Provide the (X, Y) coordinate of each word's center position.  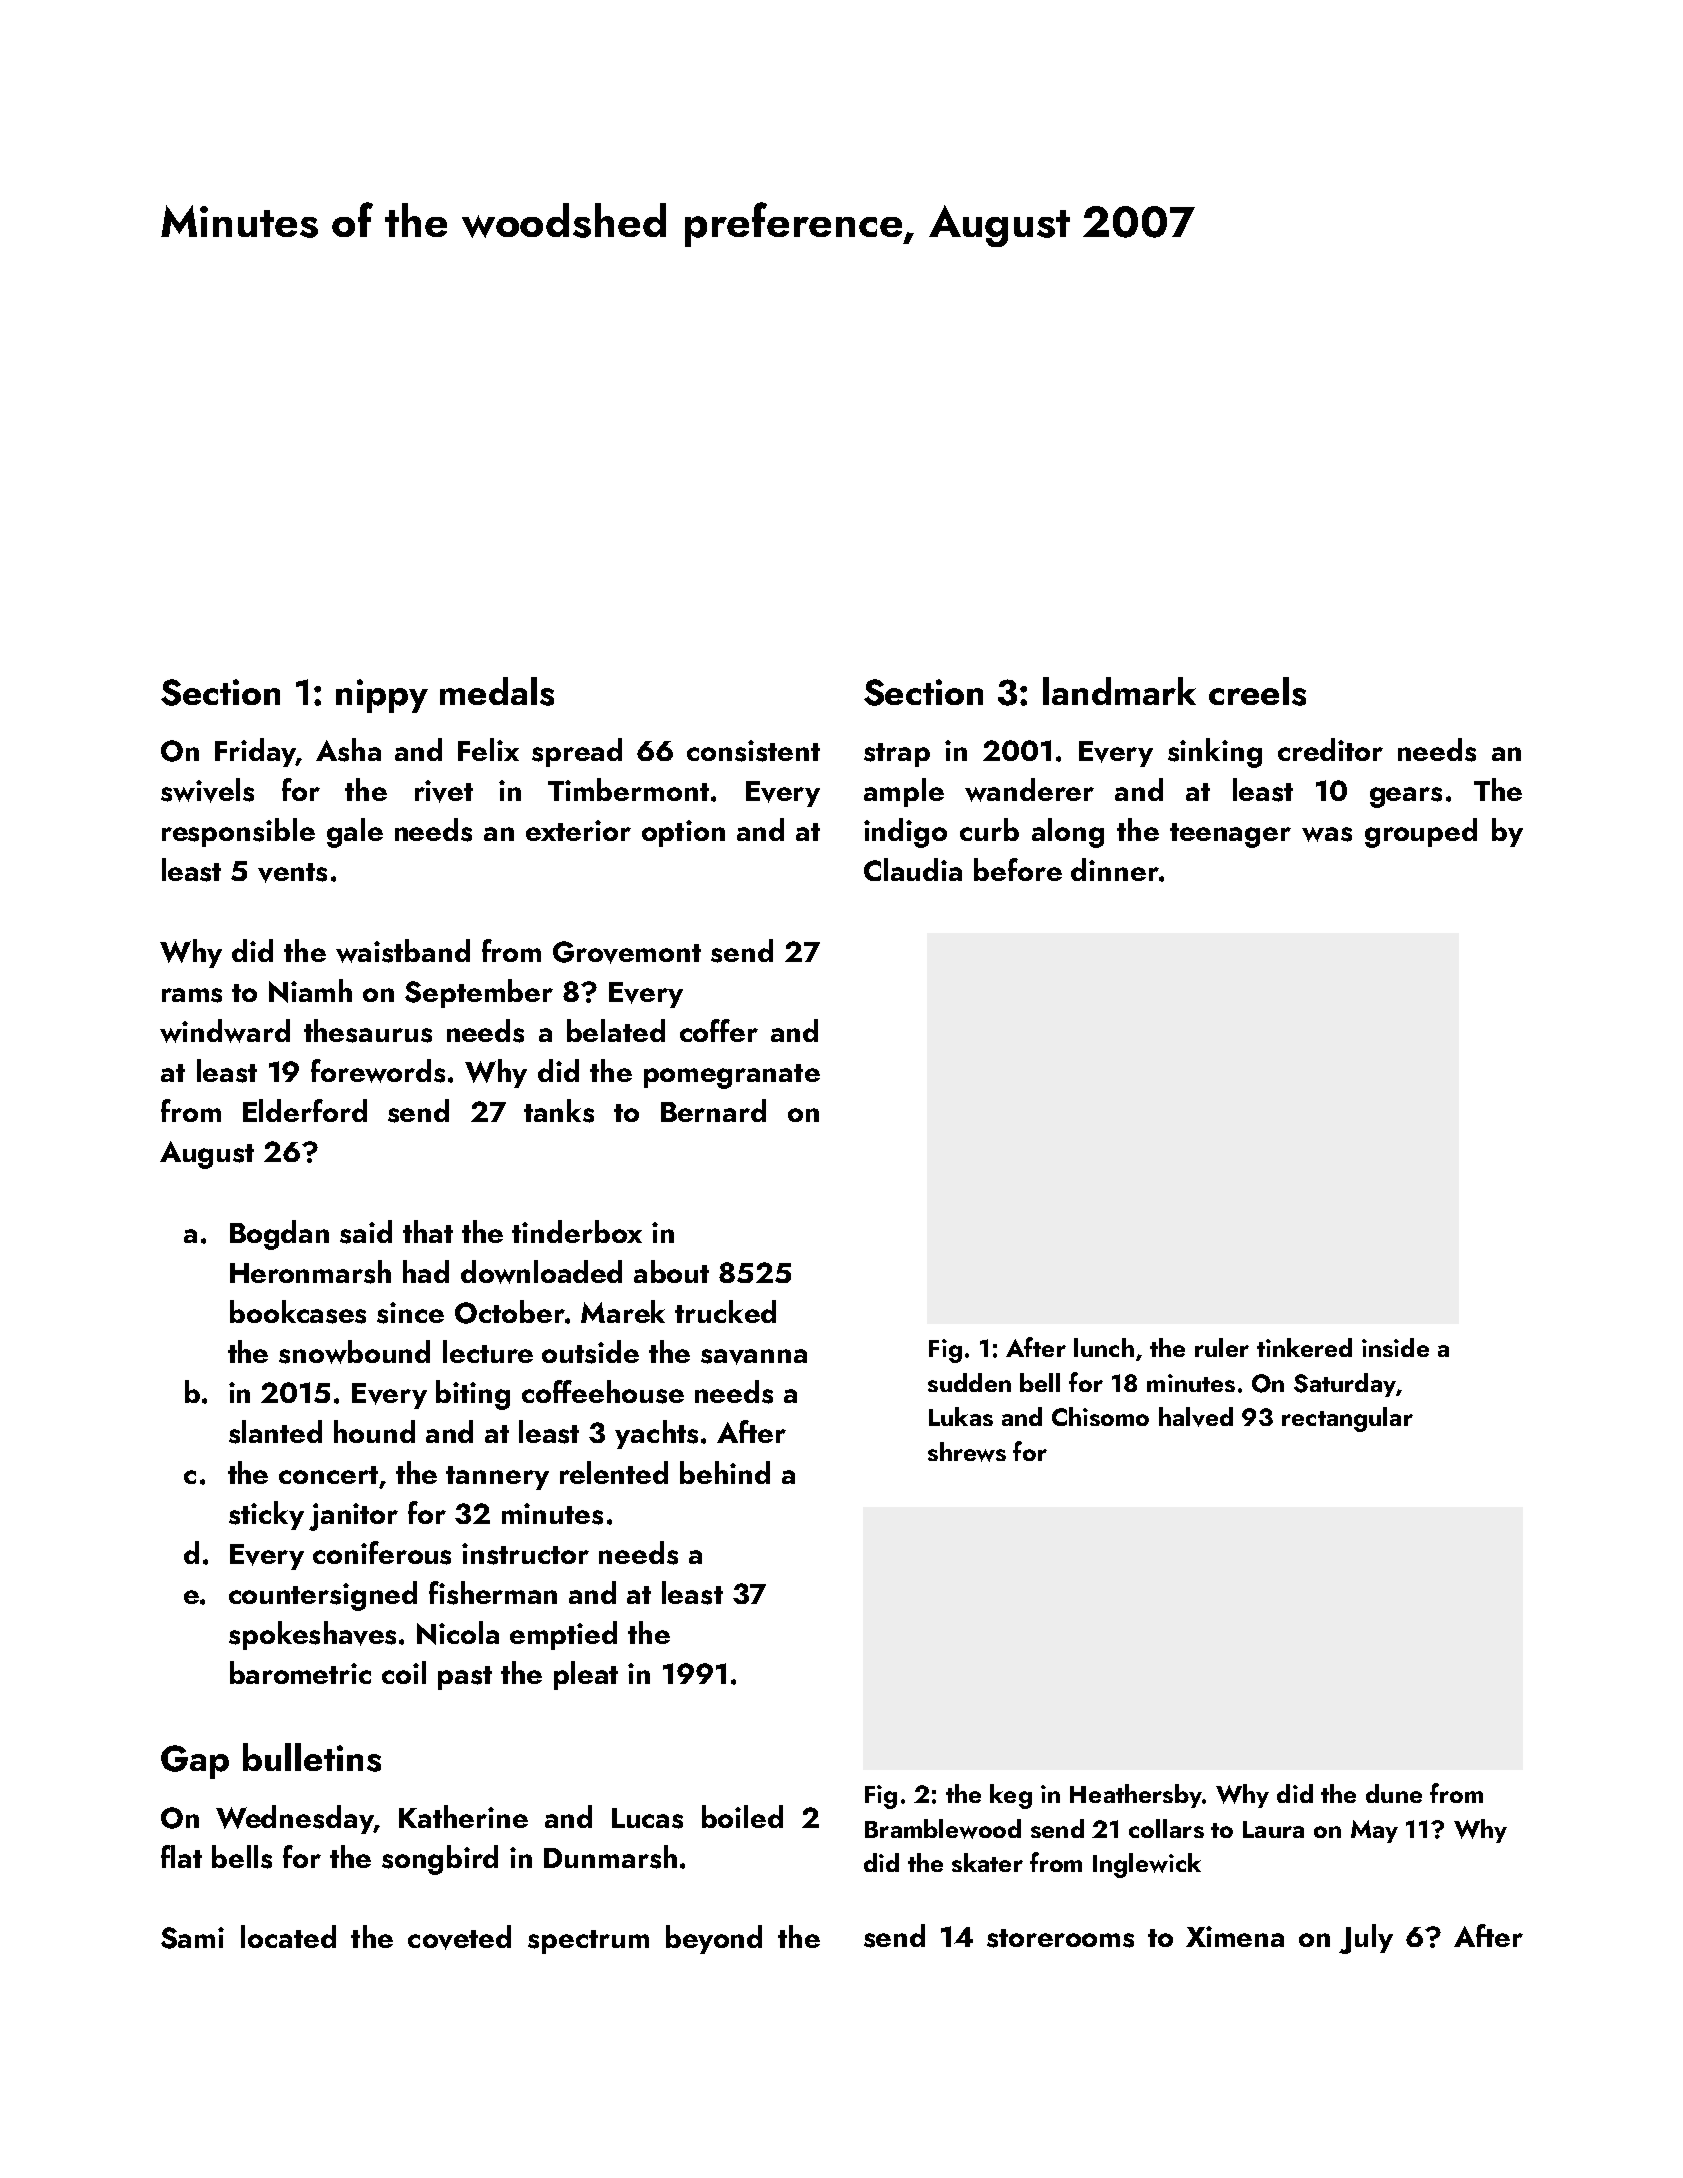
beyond (714, 1939)
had (426, 1271)
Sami (192, 1938)
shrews (967, 1452)
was (1327, 834)
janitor (353, 1517)
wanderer (1029, 790)
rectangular (1347, 1419)
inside (1395, 1347)
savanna (754, 1357)
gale (355, 833)
